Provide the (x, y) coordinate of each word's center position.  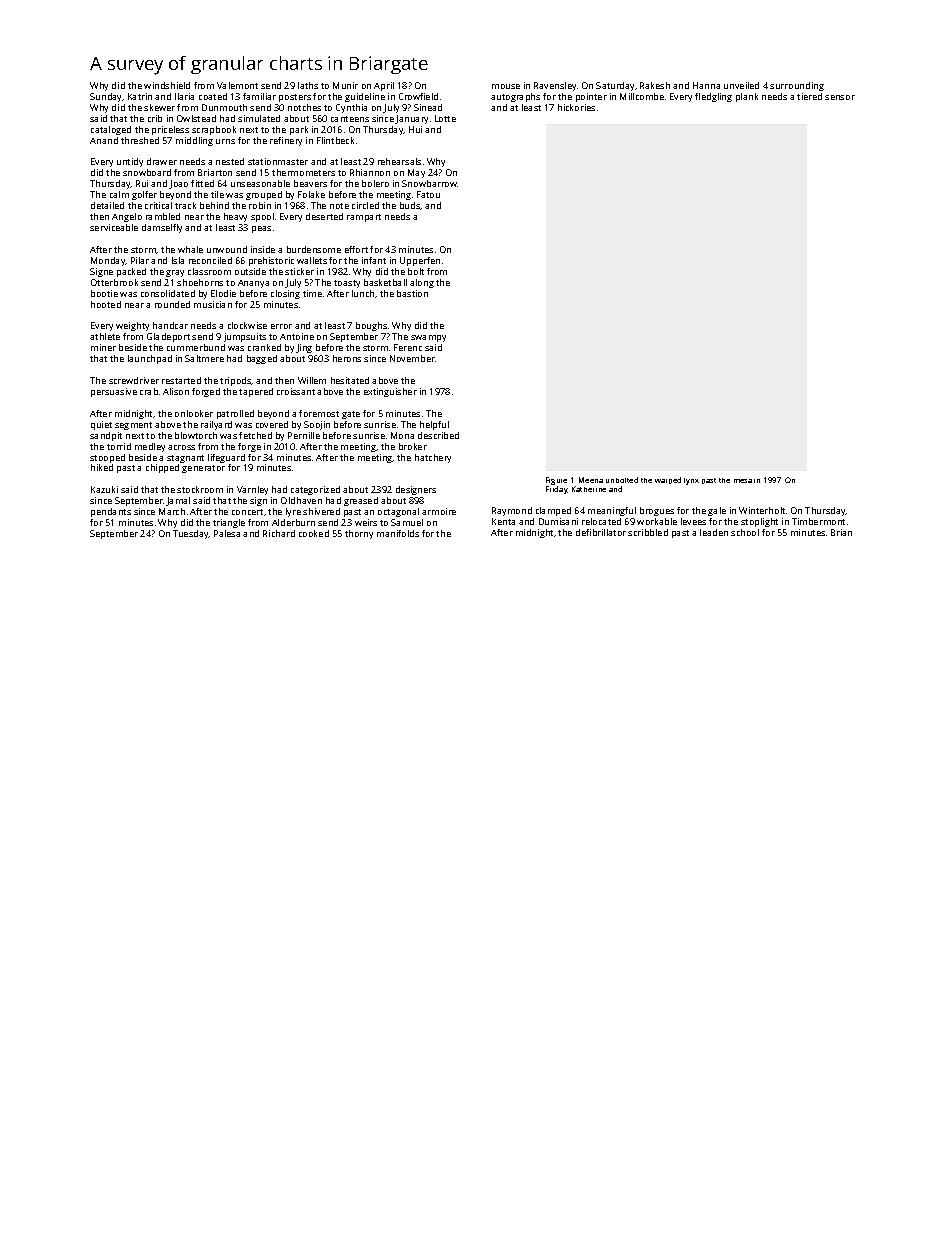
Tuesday (191, 534)
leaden (714, 532)
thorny (359, 534)
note (339, 206)
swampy (428, 338)
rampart (364, 218)
